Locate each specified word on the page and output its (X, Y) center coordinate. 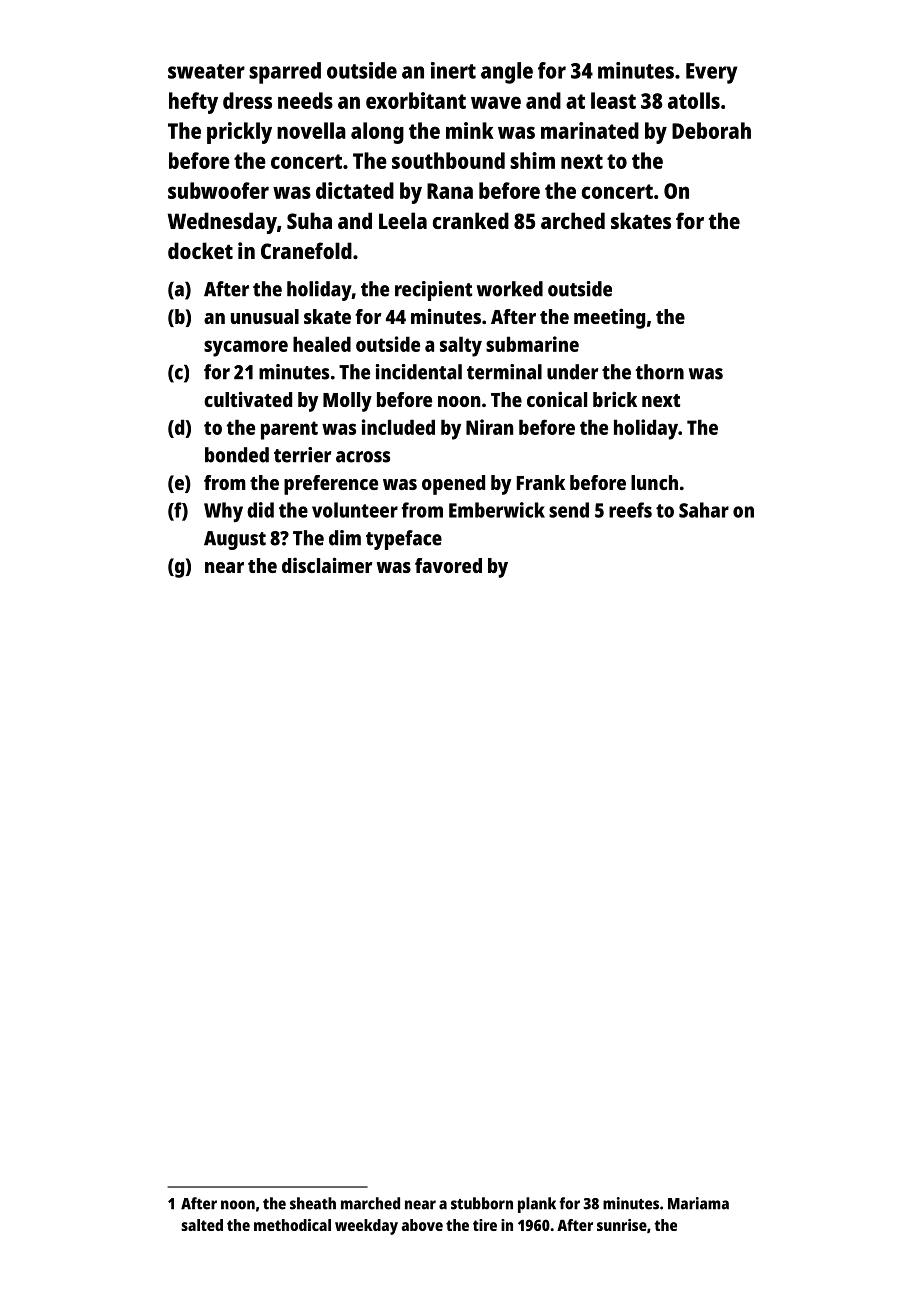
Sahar (704, 510)
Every (711, 73)
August (235, 540)
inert (453, 70)
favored (448, 565)
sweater (206, 71)
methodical (292, 1225)
